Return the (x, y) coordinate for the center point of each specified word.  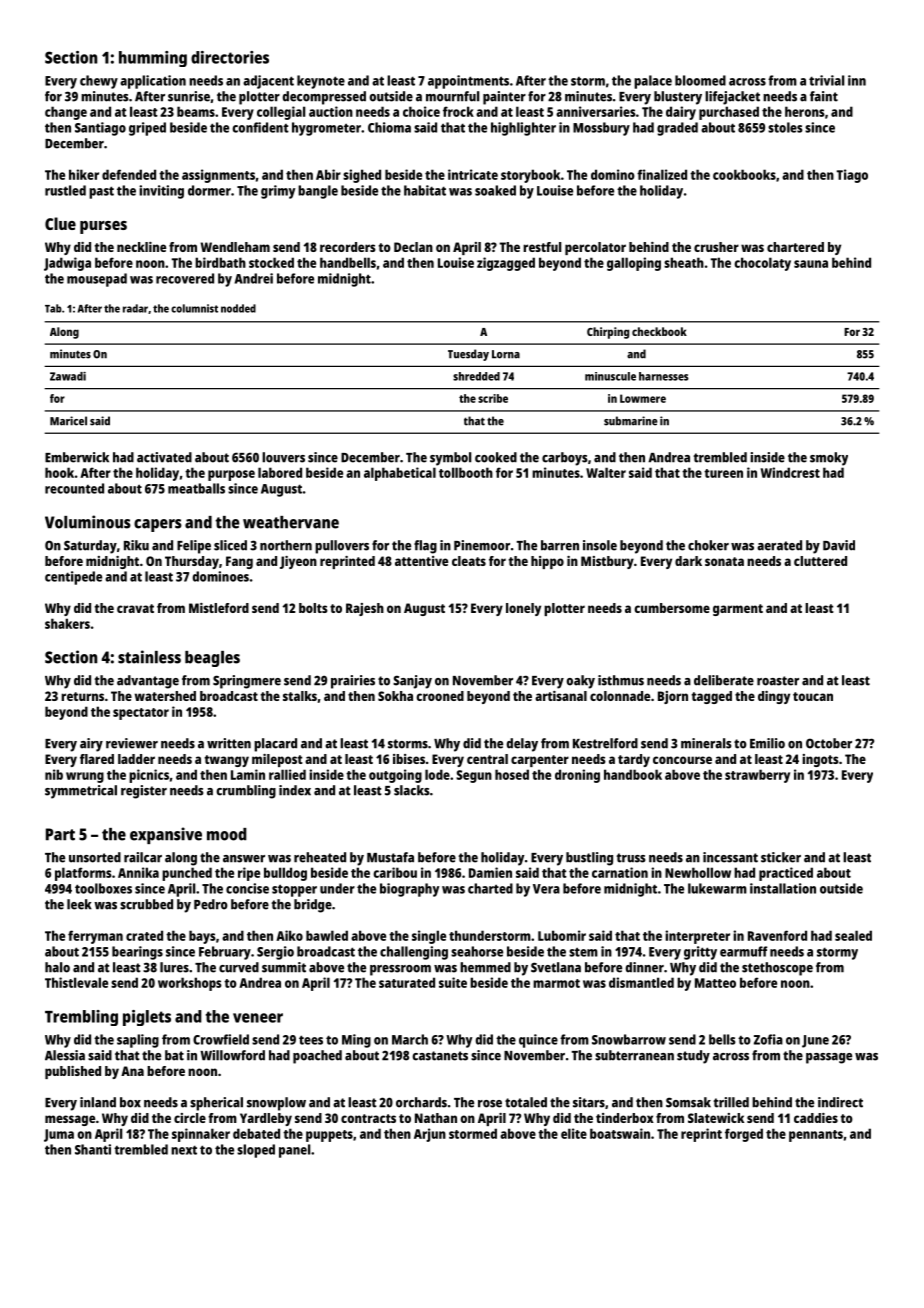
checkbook (659, 331)
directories (230, 57)
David (839, 545)
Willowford (232, 1055)
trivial (826, 80)
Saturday (90, 547)
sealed (853, 935)
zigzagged (506, 264)
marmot (556, 983)
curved (239, 967)
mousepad (97, 280)
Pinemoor (482, 545)
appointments (468, 82)
